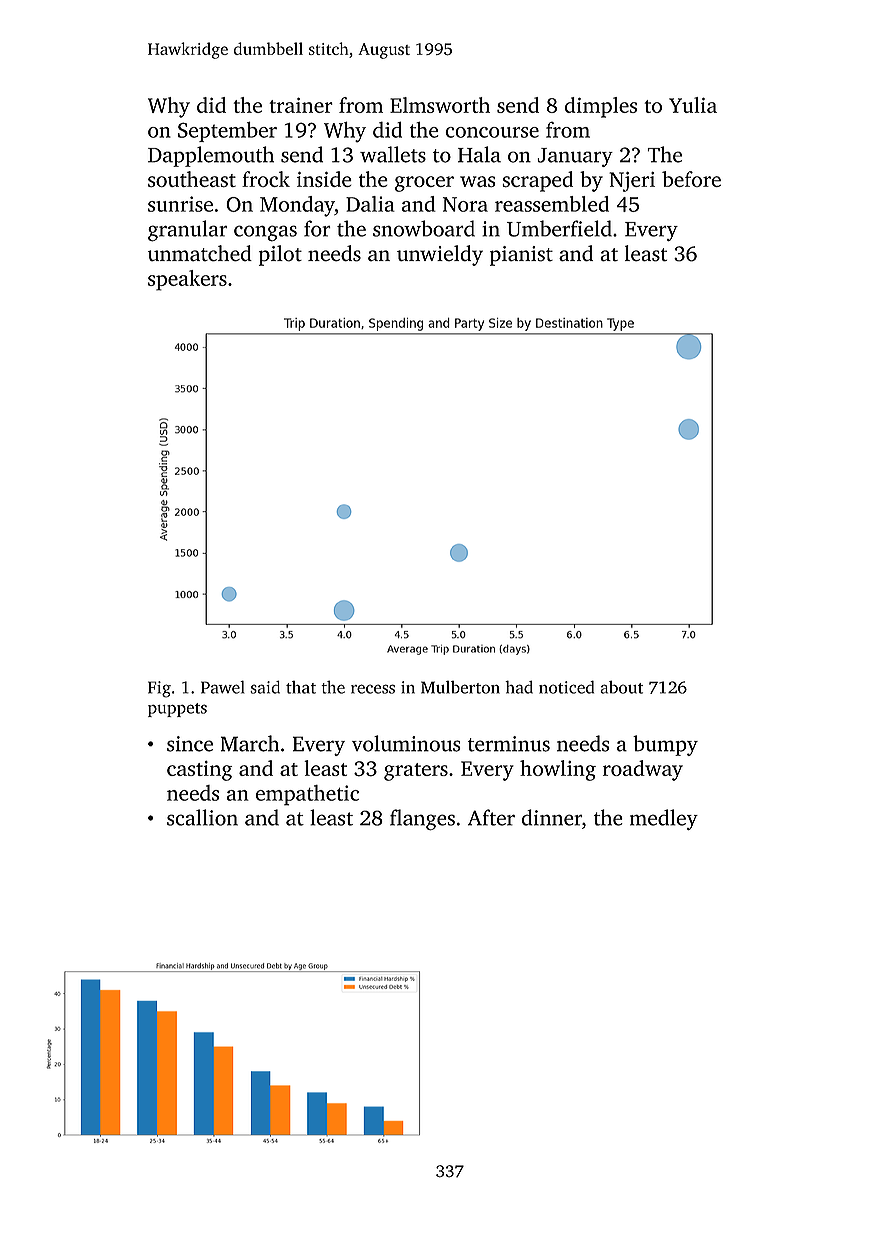 The width and height of the screenshot is (871, 1237). Describe the element at coordinates (566, 687) in the screenshot. I see `noticed` at that location.
